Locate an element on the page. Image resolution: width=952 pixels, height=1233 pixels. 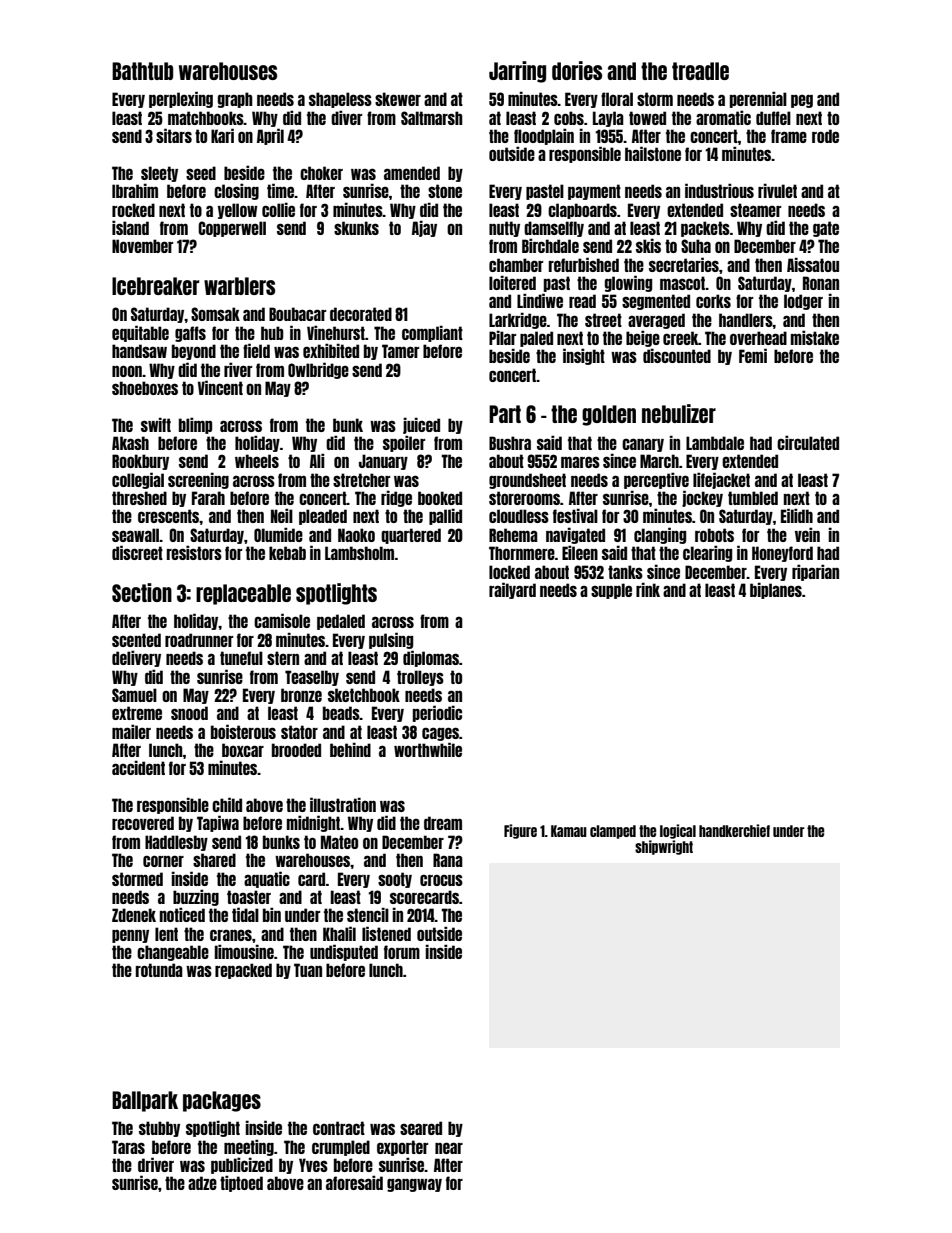
dories is located at coordinates (577, 70).
